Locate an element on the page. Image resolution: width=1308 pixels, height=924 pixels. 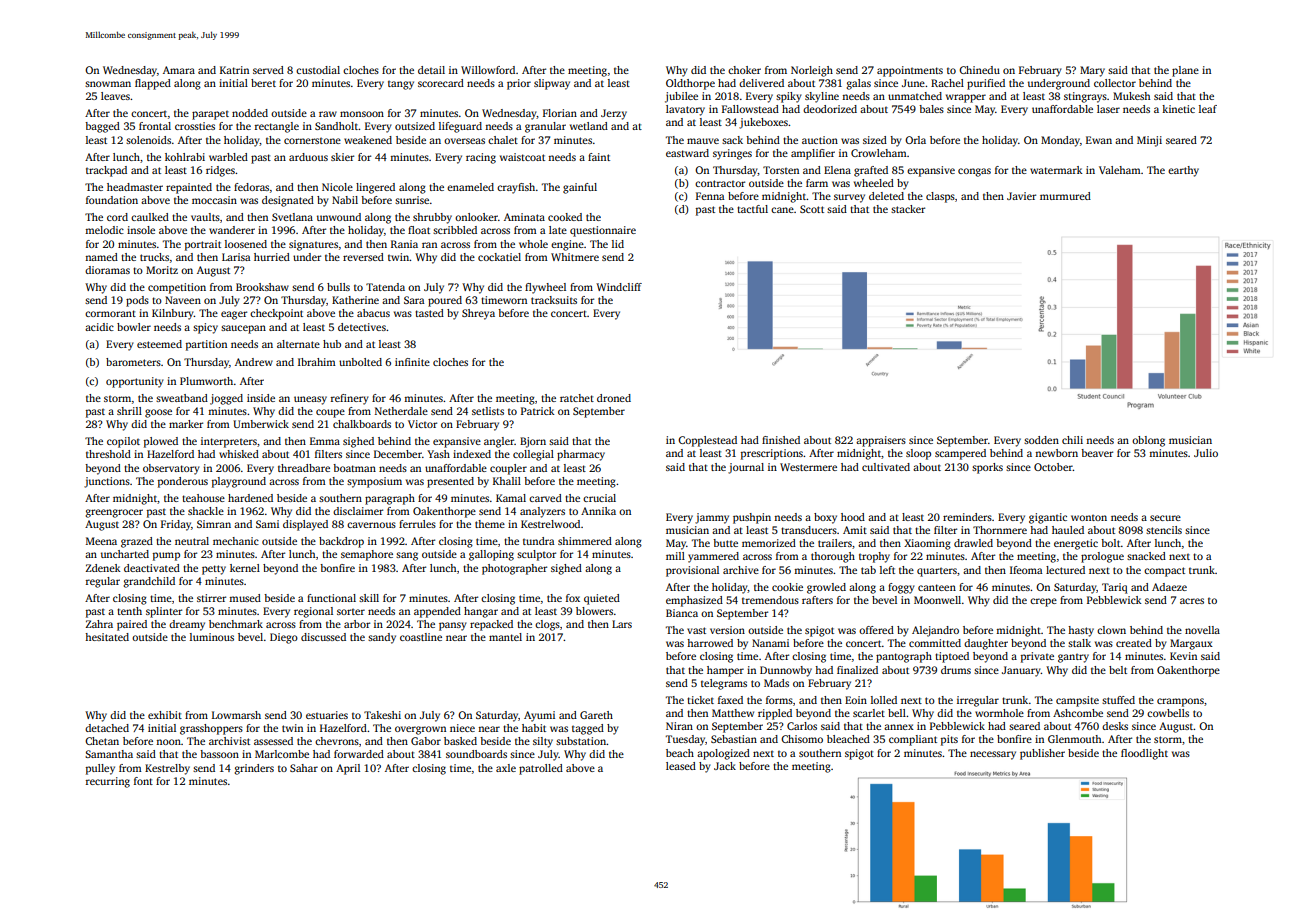
ferrules is located at coordinates (417, 524).
